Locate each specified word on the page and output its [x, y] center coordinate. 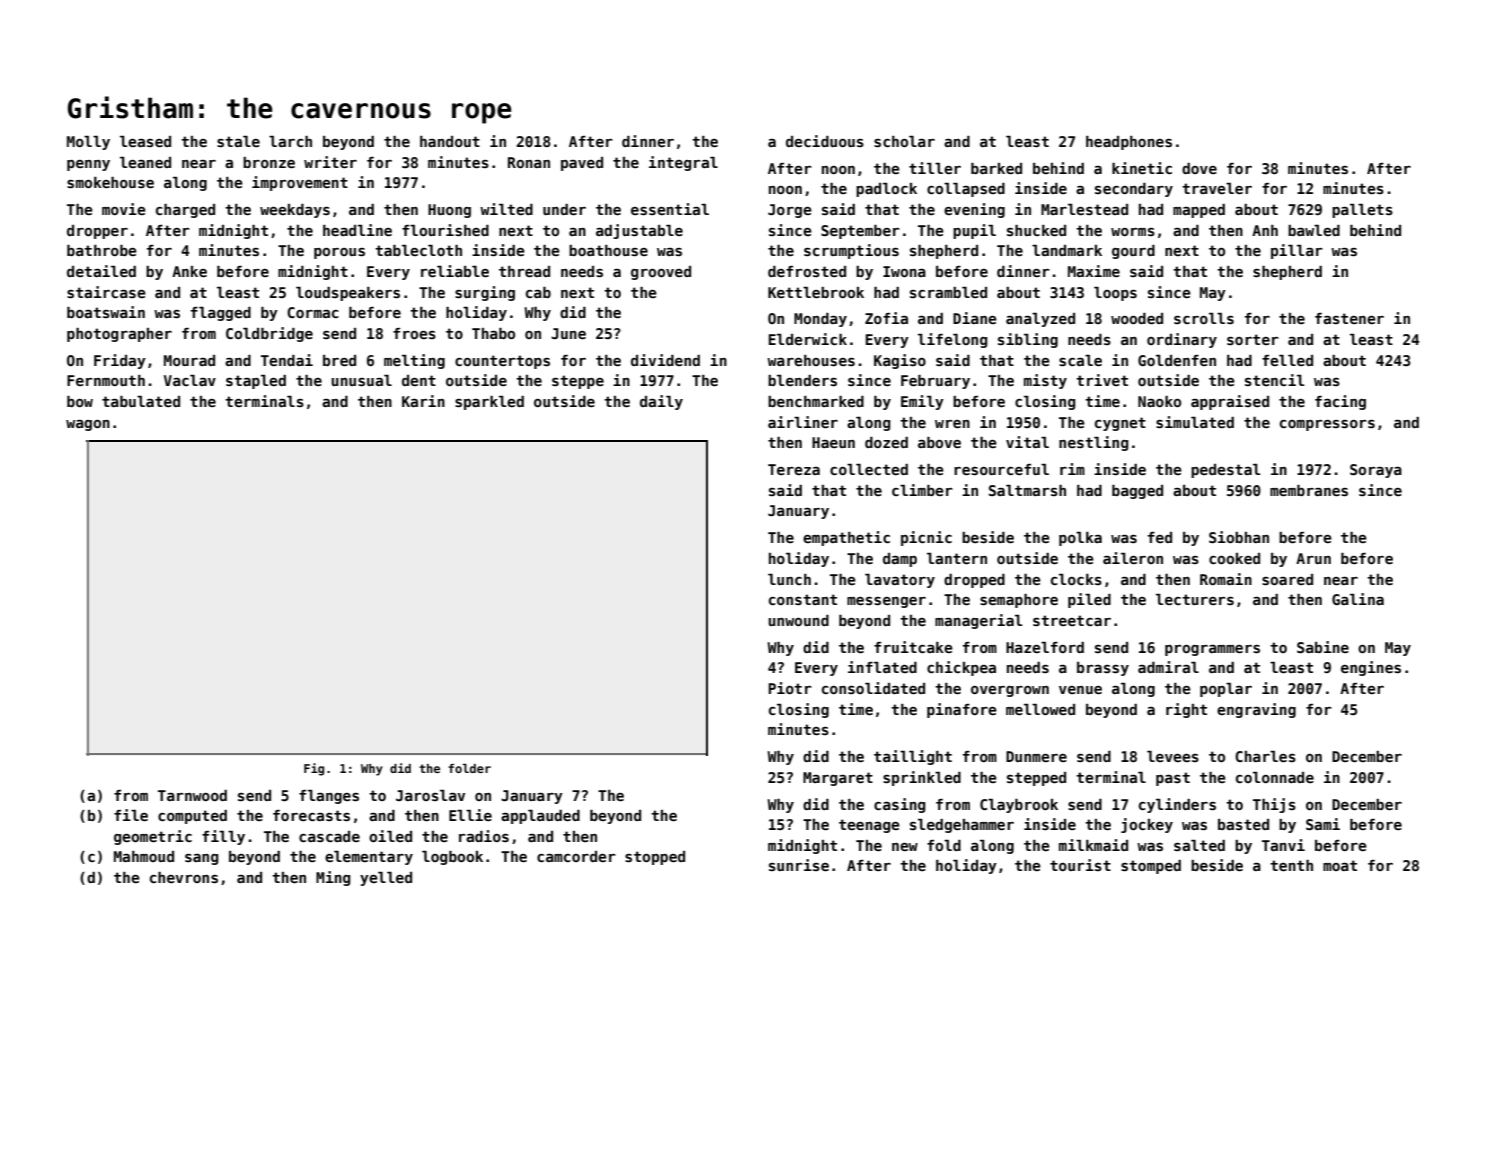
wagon [88, 425]
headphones [1129, 143]
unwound [798, 620]
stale [238, 141]
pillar [1297, 251]
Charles [1265, 756]
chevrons [184, 877]
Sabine [1323, 647]
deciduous [825, 141]
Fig [314, 769]
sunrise [799, 865]
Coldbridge [269, 334]
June [568, 333]
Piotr [790, 688]
